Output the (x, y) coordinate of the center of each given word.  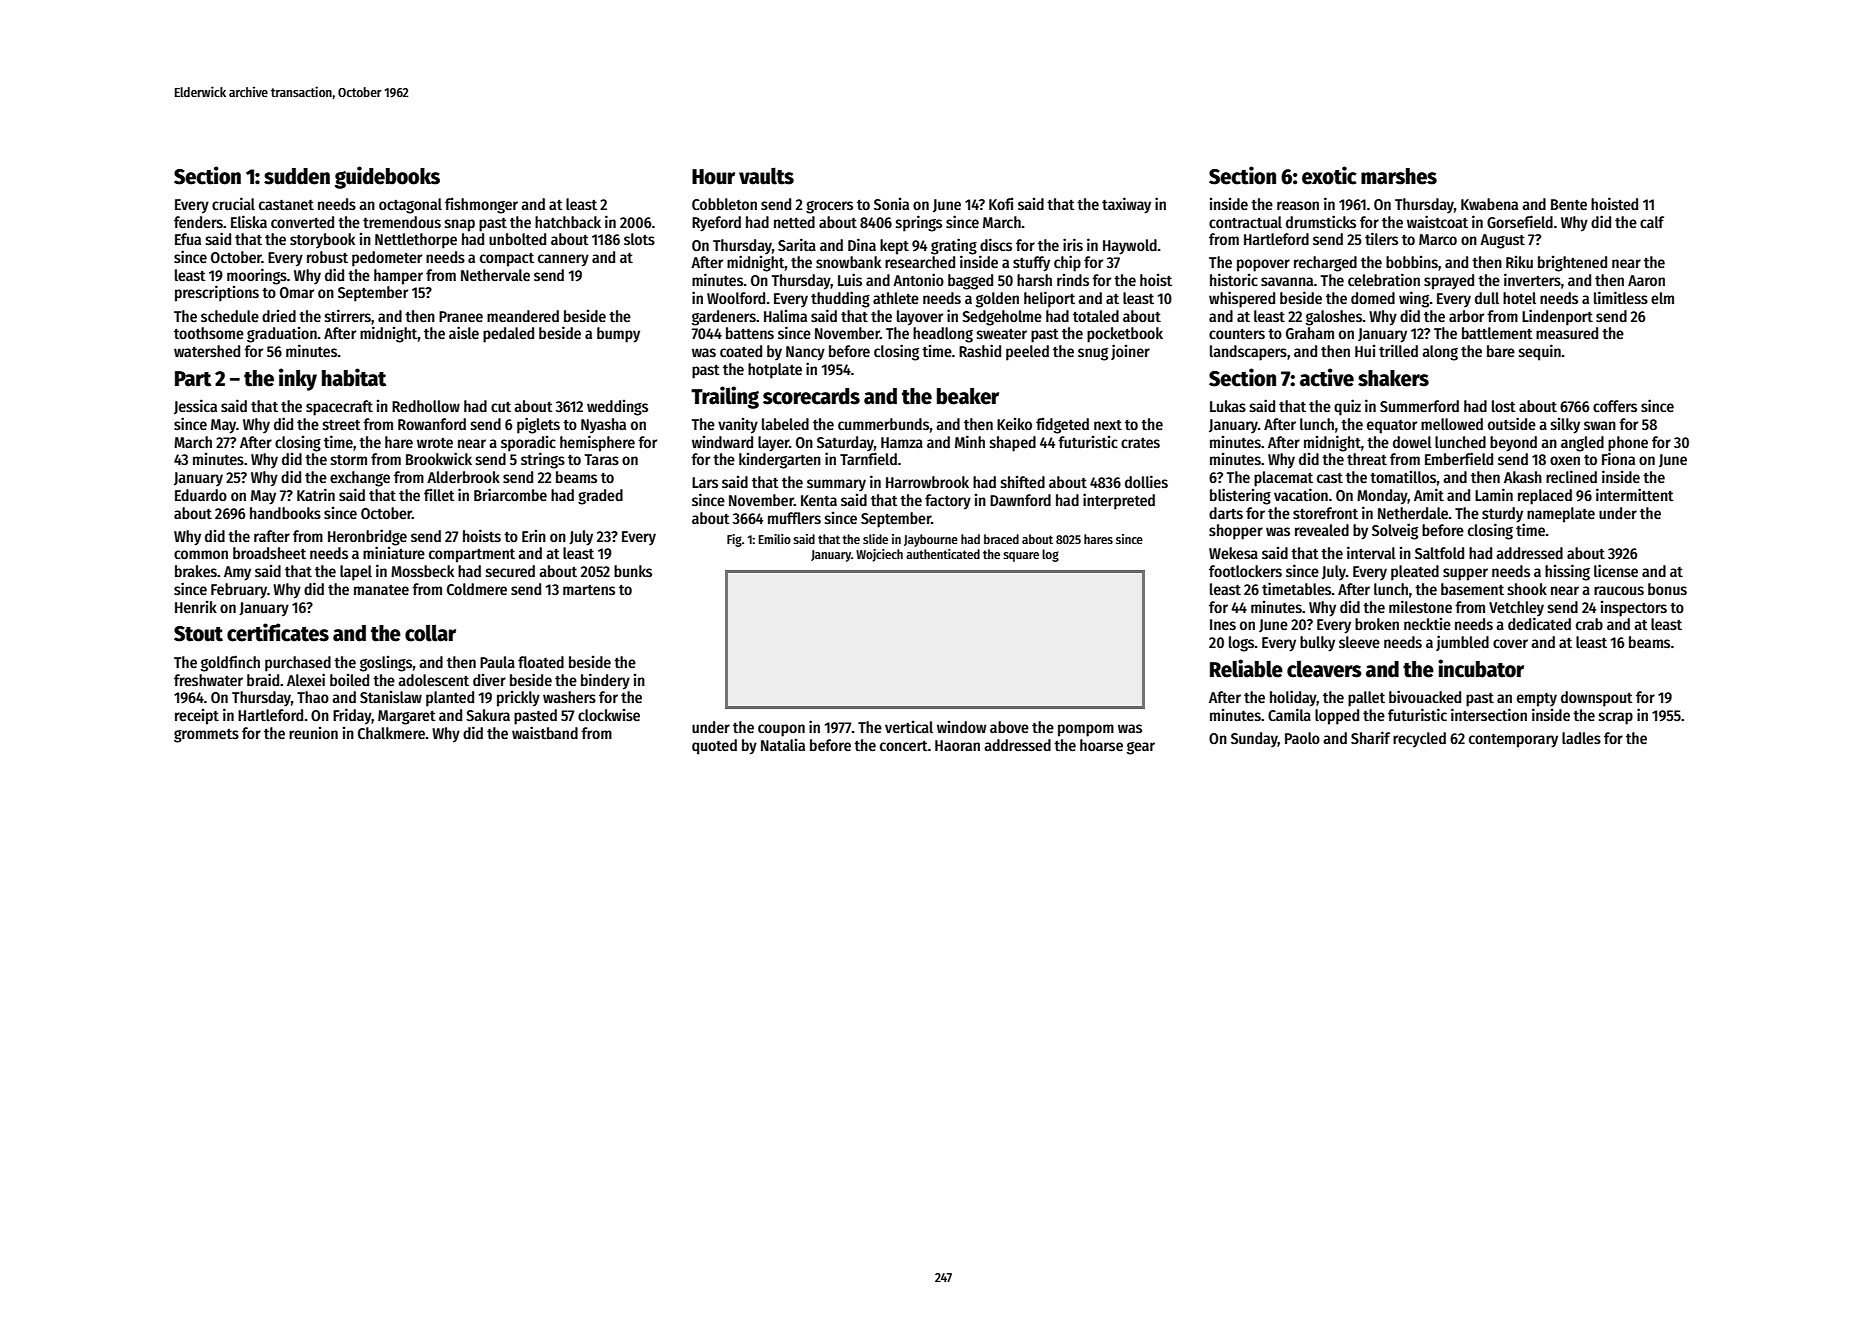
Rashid (980, 350)
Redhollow (426, 406)
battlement (1497, 333)
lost (1504, 406)
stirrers (348, 316)
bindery (605, 681)
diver (489, 679)
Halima (785, 315)
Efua (188, 239)
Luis (850, 279)
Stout (198, 634)
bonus (1667, 589)
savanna (1287, 281)
